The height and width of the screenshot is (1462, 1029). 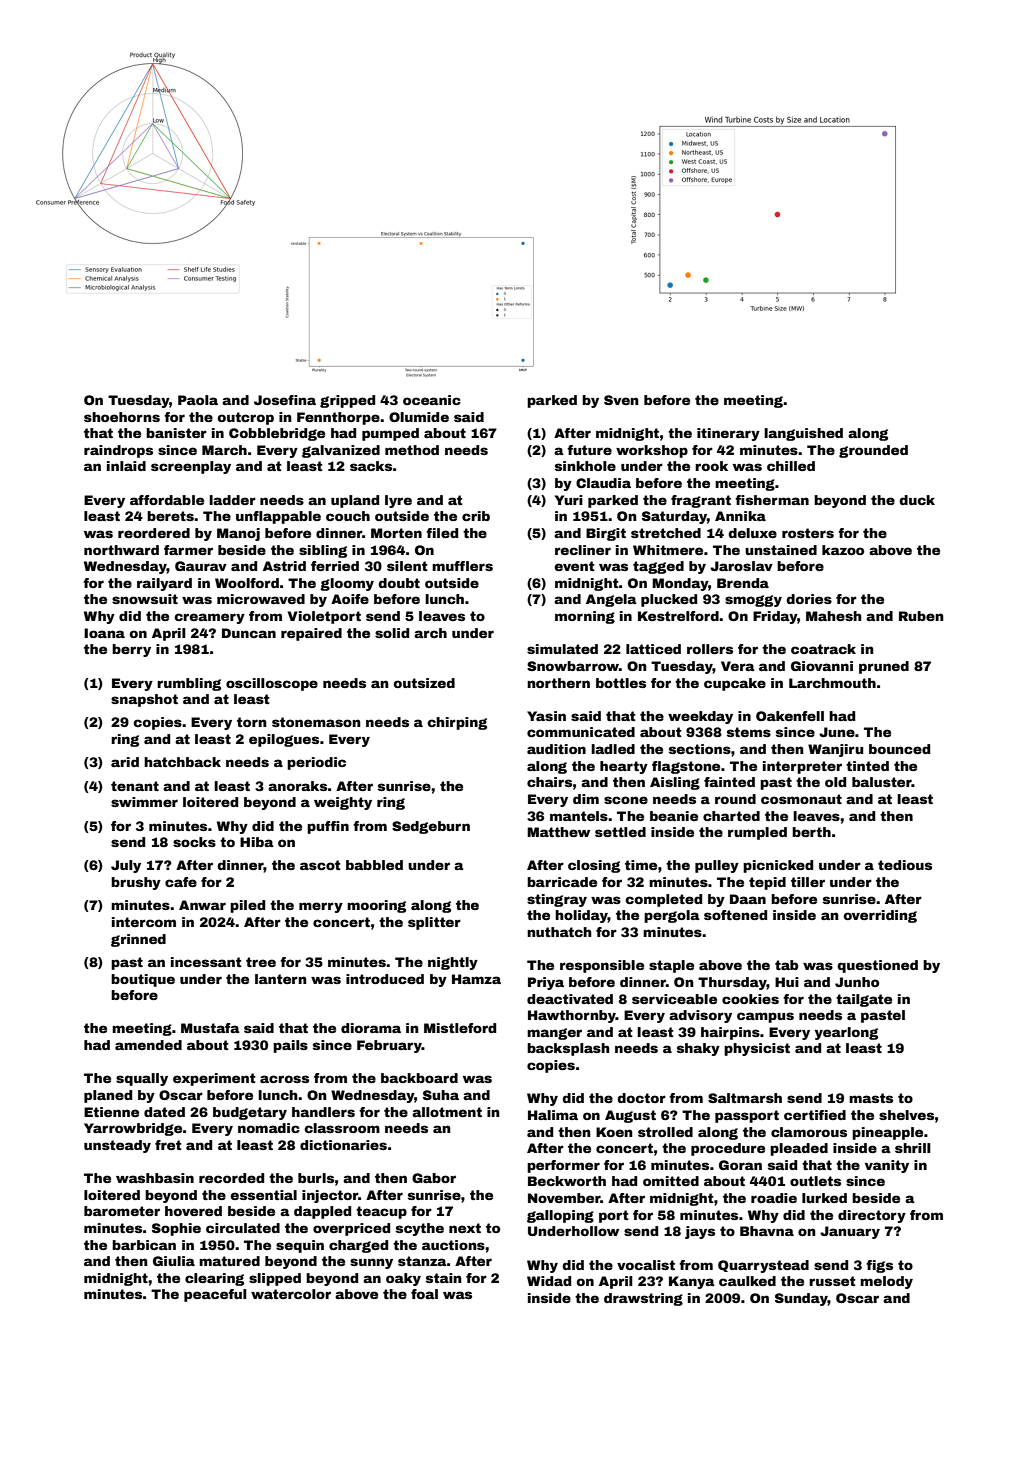 What do you see at coordinates (815, 1115) in the screenshot?
I see `certified` at bounding box center [815, 1115].
